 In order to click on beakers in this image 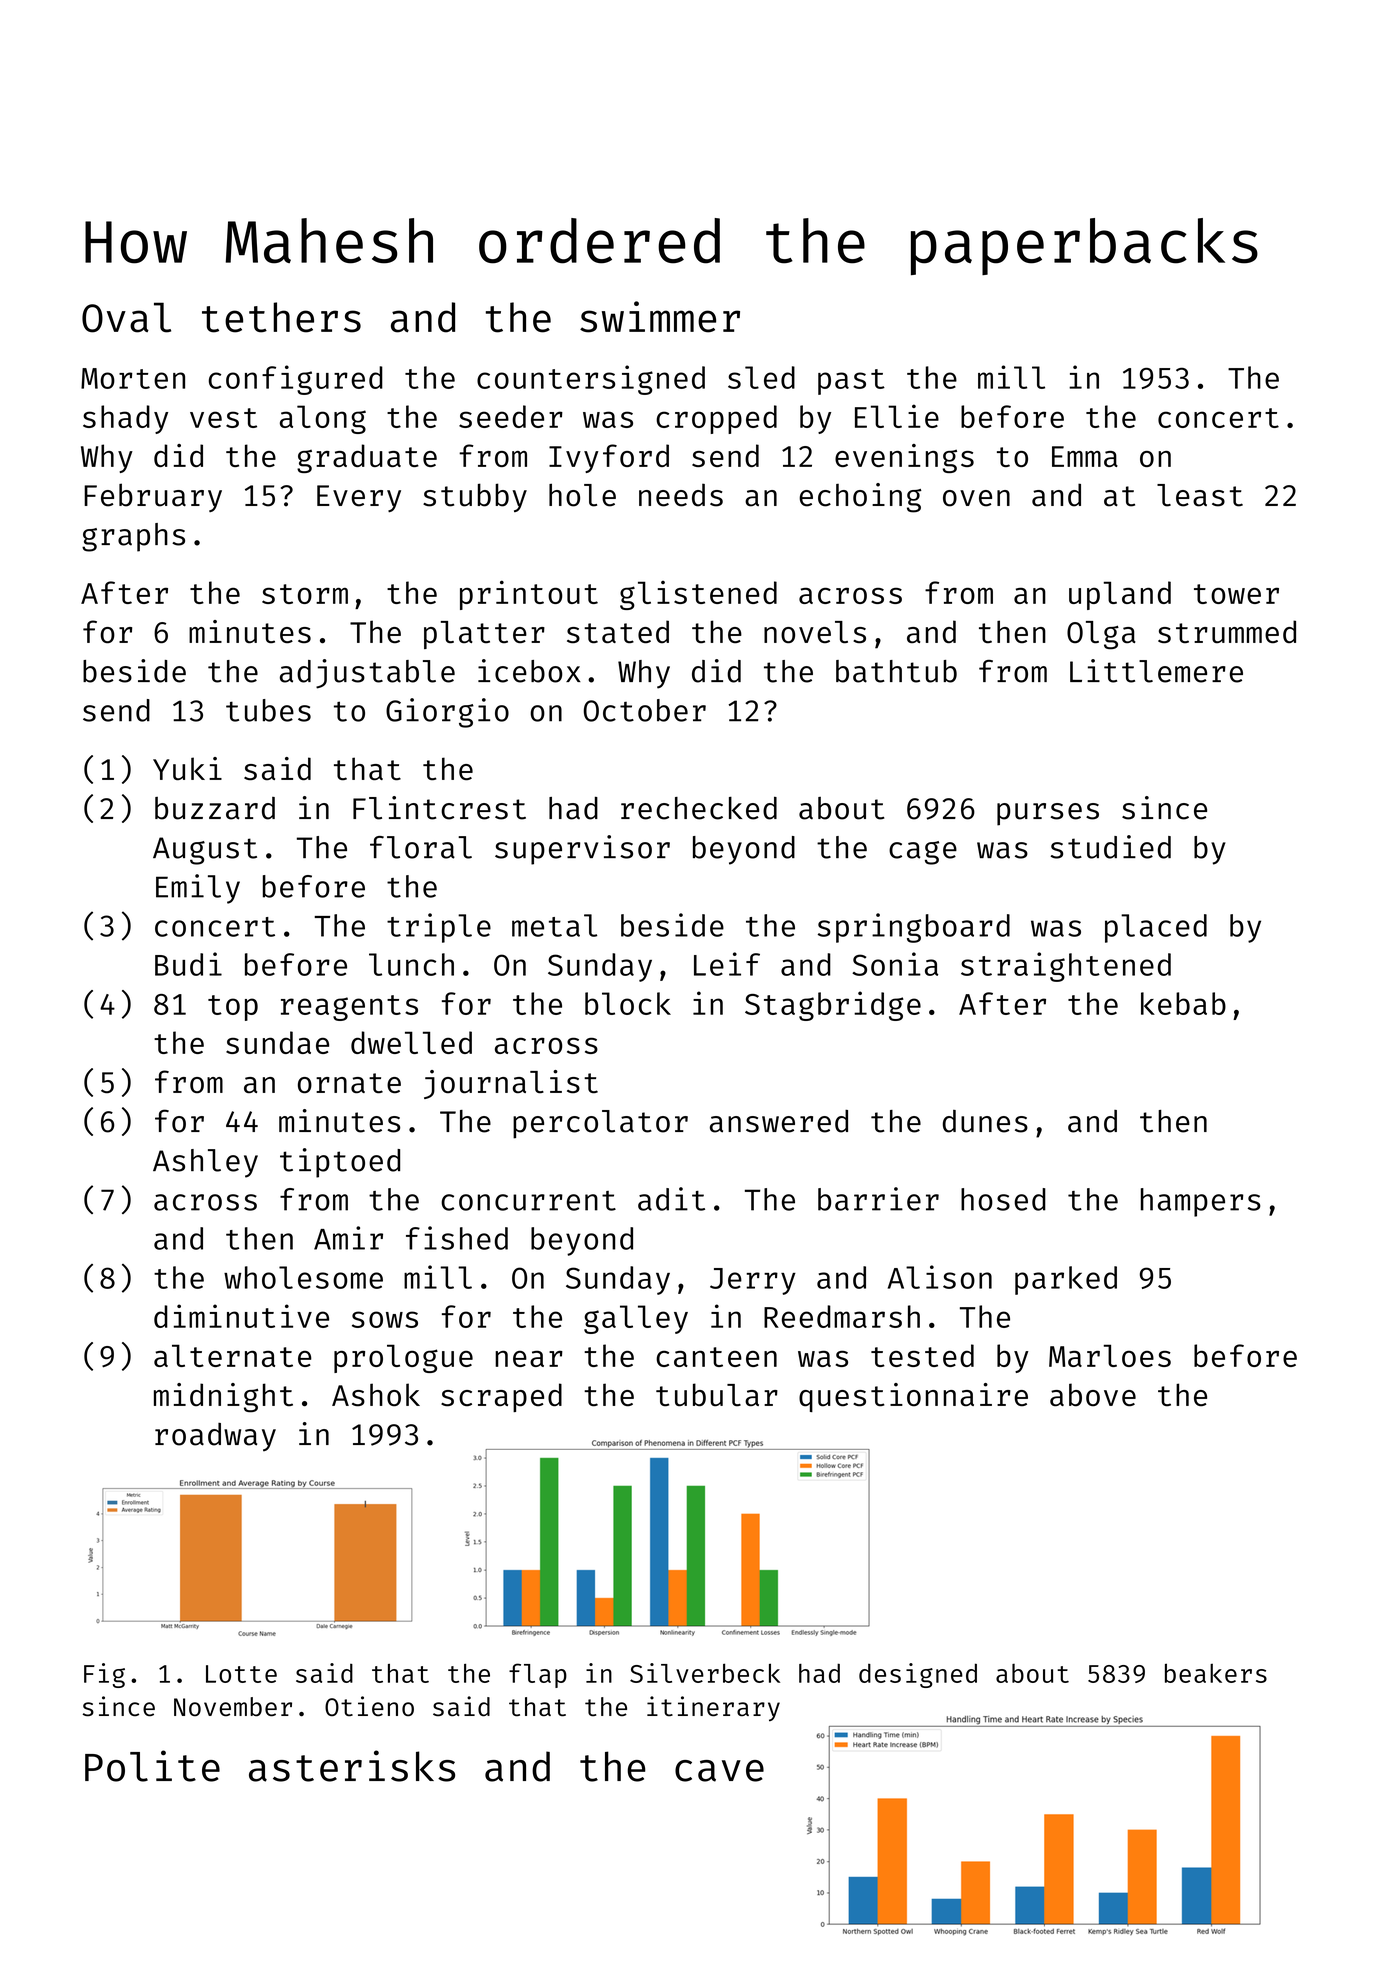, I will do `click(1216, 1673)`.
